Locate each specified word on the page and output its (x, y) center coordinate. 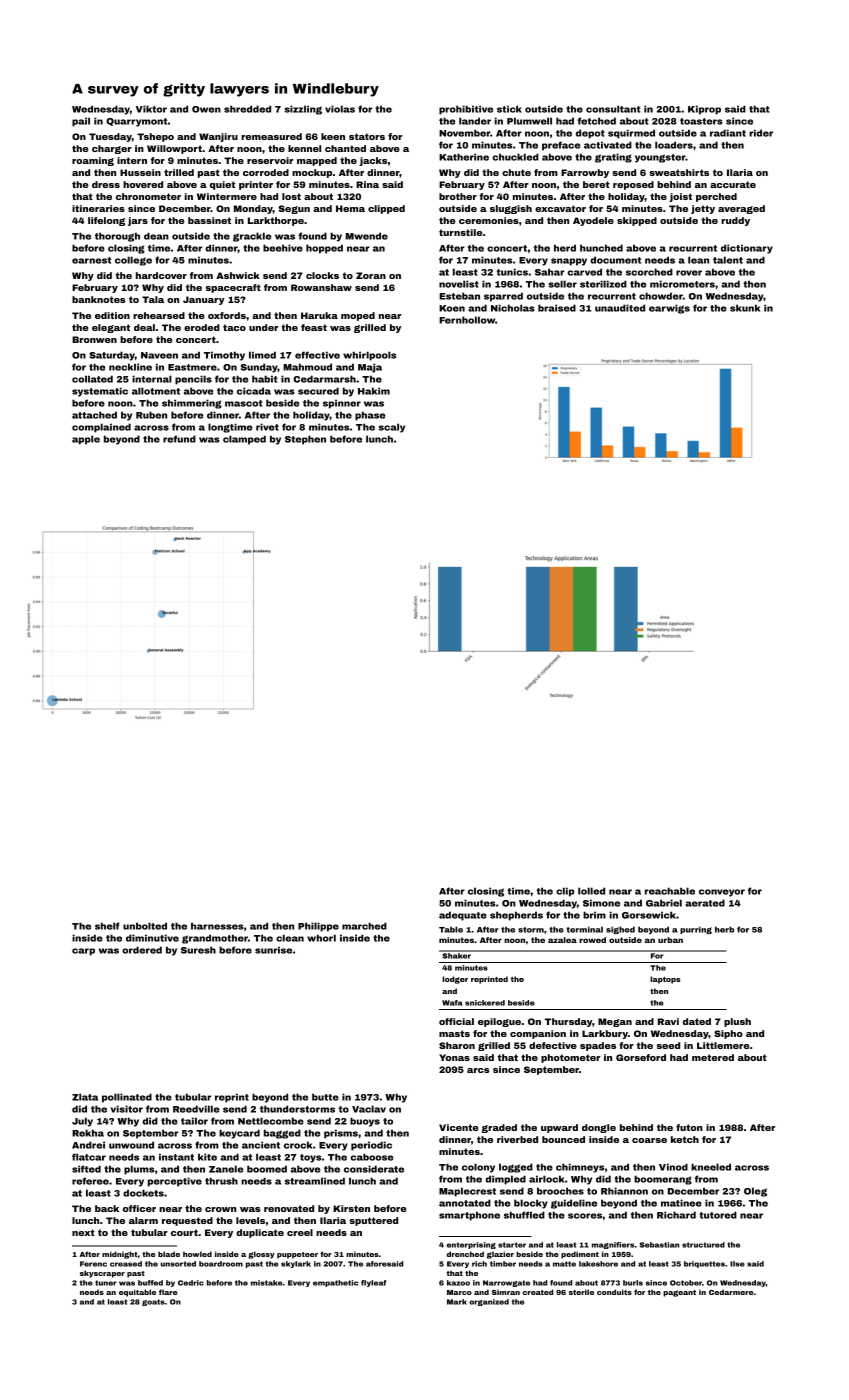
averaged (741, 209)
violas (340, 109)
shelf (107, 926)
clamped (244, 440)
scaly (392, 428)
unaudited (620, 308)
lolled (591, 891)
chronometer (148, 196)
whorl (321, 938)
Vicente (458, 1127)
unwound (131, 1145)
